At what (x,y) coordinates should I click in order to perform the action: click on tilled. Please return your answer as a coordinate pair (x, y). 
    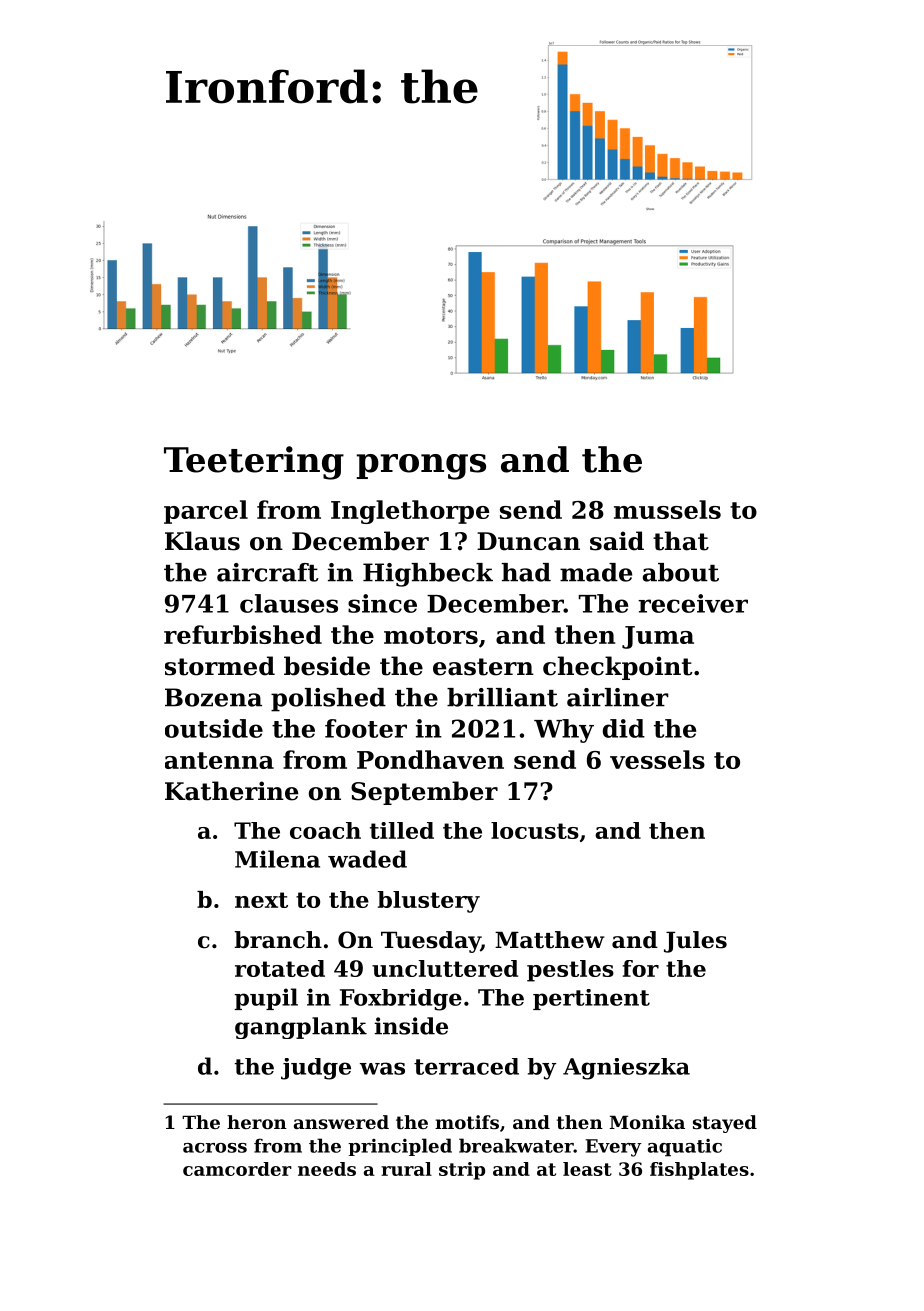
    Looking at the image, I should click on (402, 830).
